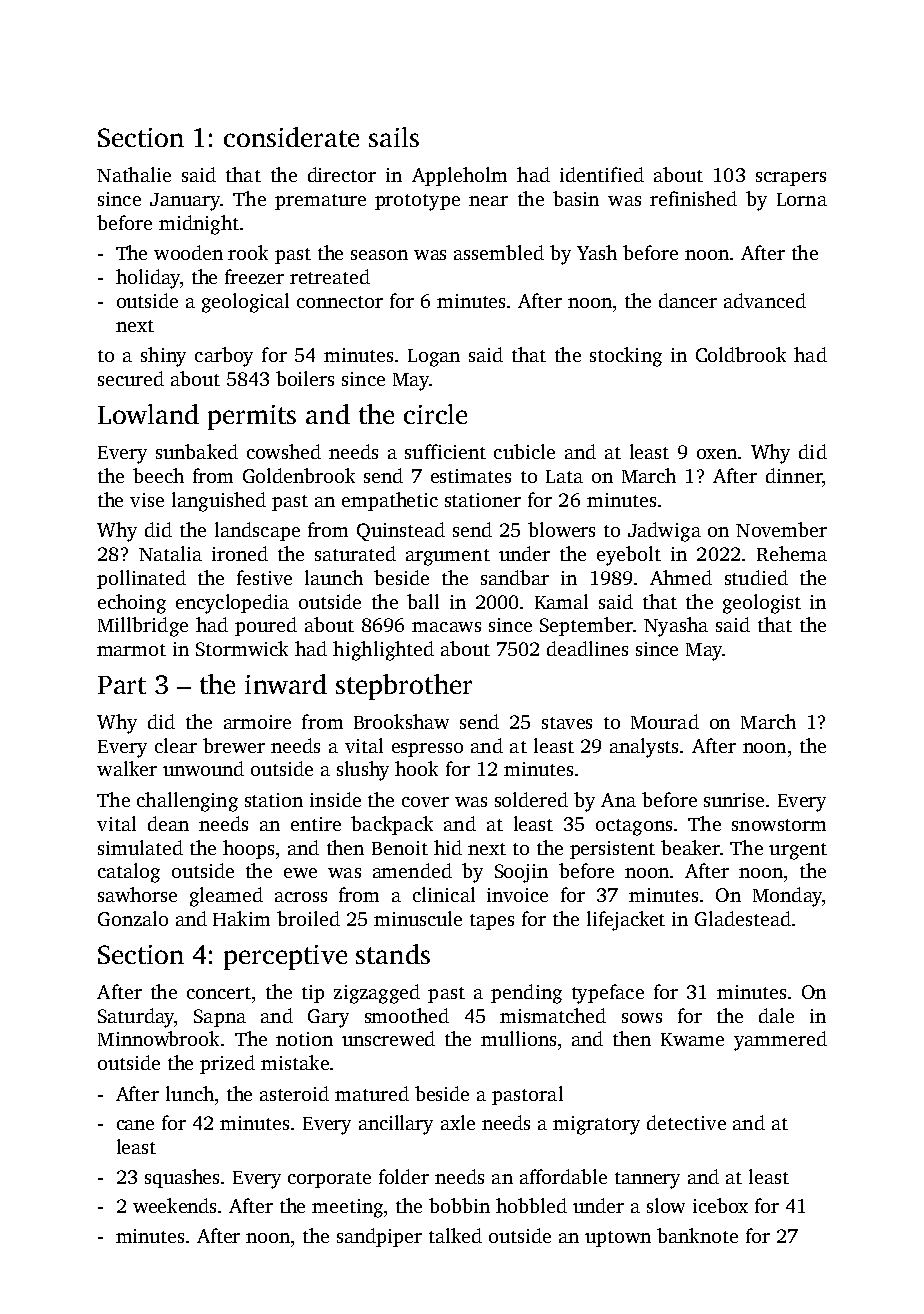 This image has height=1314, width=924. What do you see at coordinates (294, 1093) in the image?
I see `asteroid` at bounding box center [294, 1093].
